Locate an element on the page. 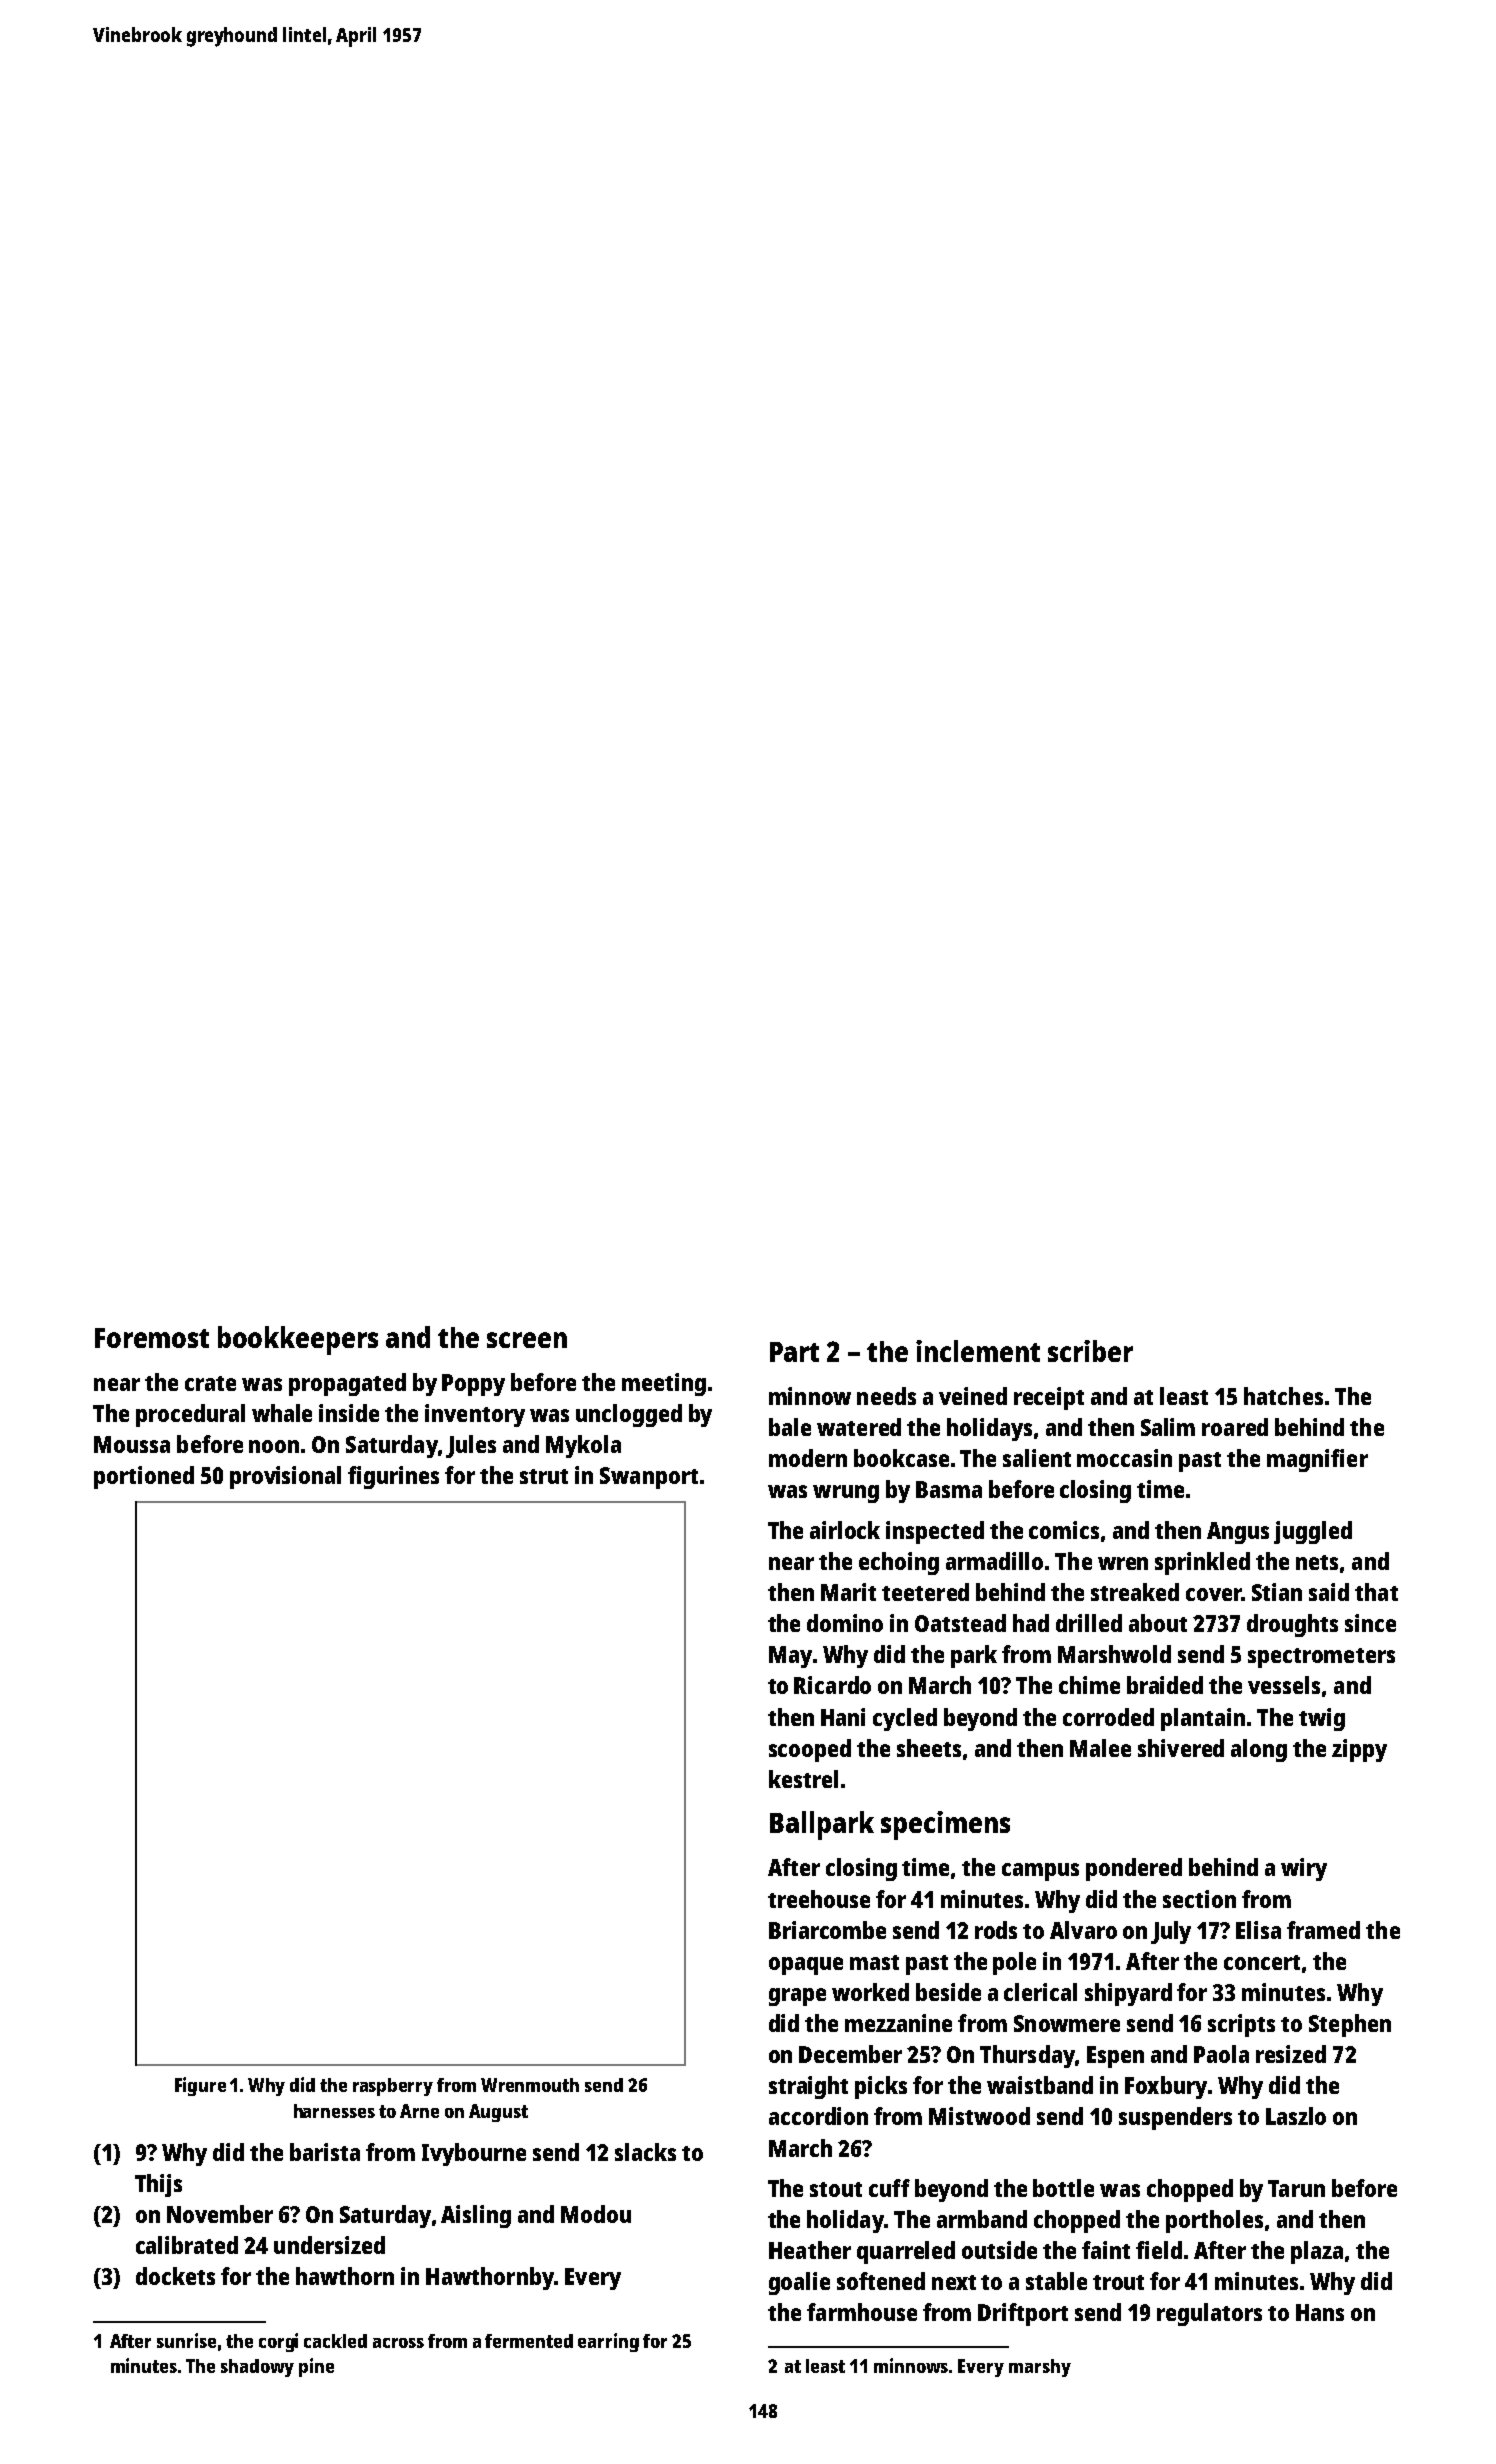 The width and height of the page is (1496, 2464). inside is located at coordinates (349, 1413).
